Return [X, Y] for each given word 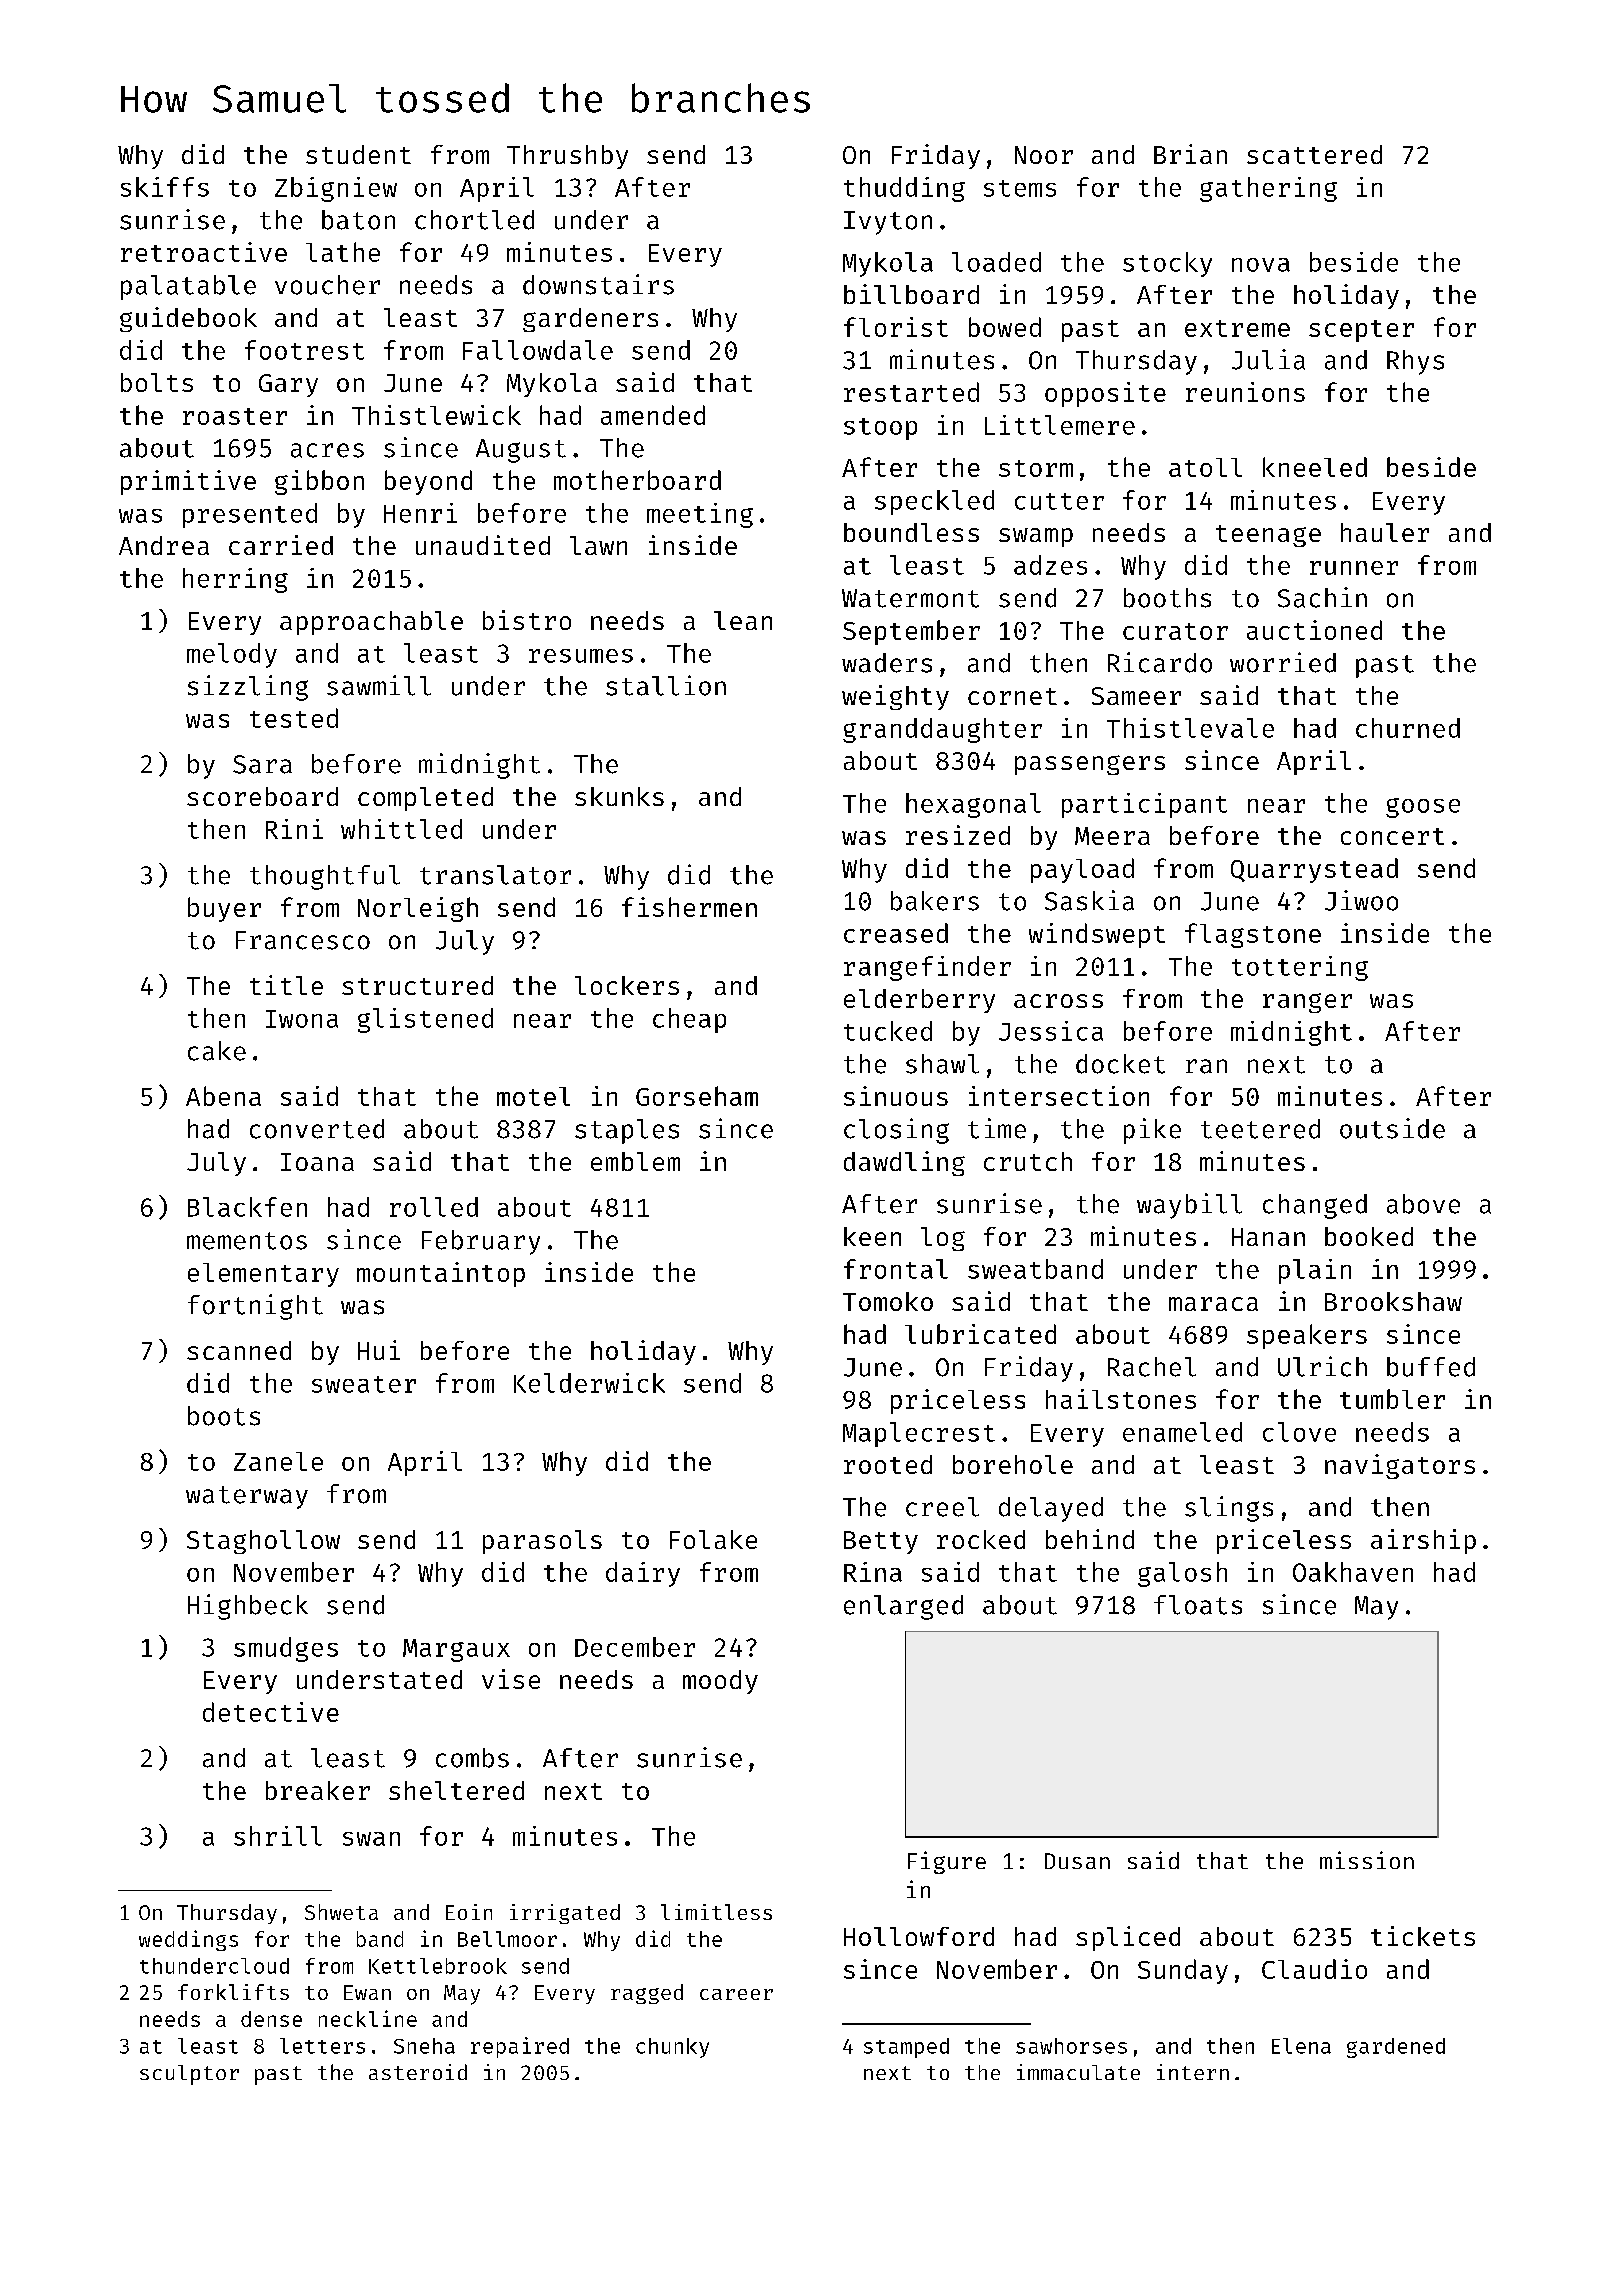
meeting [700, 515]
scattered [1314, 154]
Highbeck [248, 1607]
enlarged [903, 1607]
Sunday [1183, 1971]
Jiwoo [1361, 900]
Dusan [1077, 1861]
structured [417, 985]
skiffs [165, 187]
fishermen [689, 907]
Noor [1044, 155]
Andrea [164, 545]
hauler [1385, 532]
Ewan [367, 1992]
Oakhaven [1353, 1572]
